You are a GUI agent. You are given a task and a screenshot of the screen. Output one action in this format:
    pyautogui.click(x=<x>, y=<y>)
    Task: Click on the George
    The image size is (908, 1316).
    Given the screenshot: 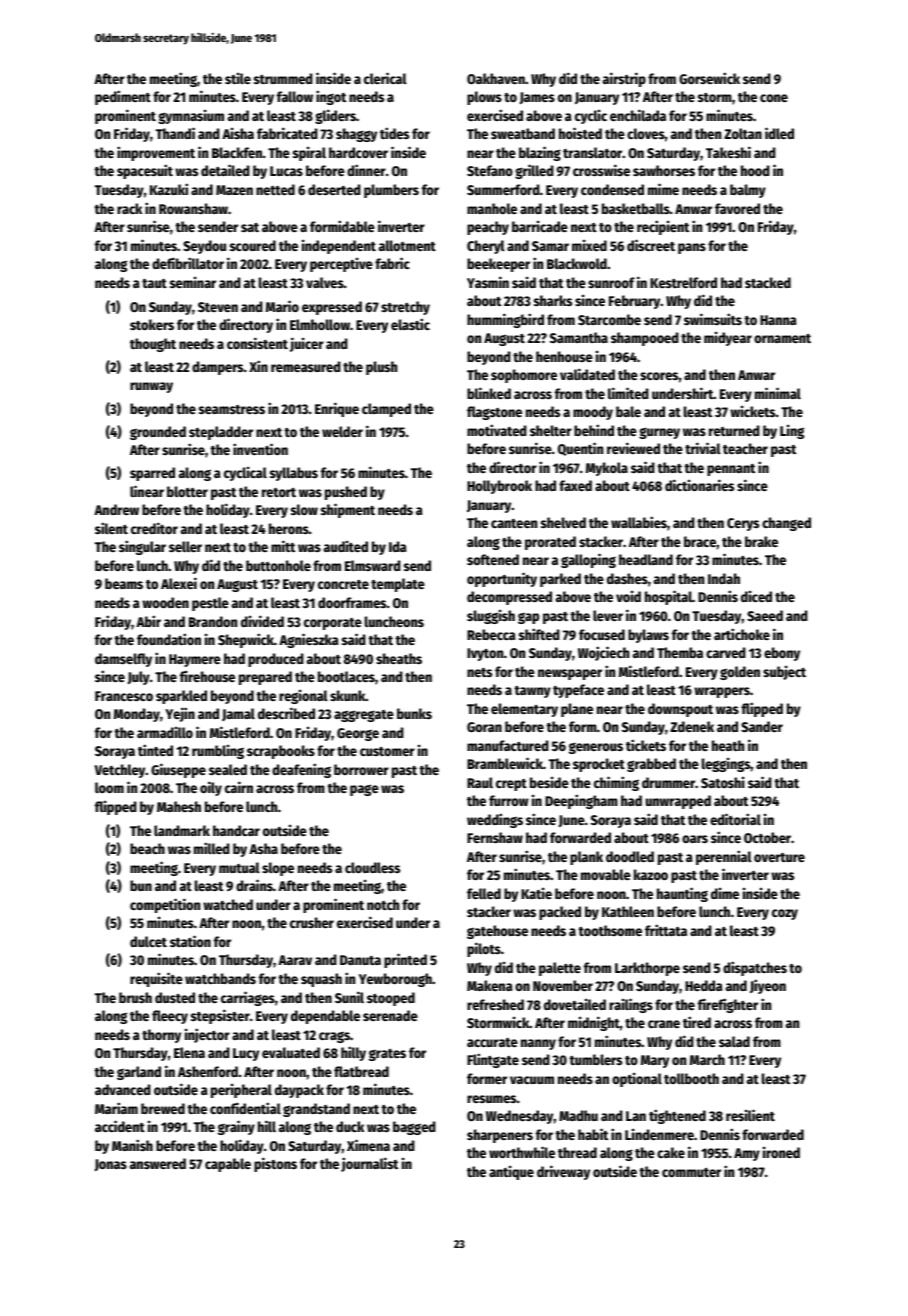 What is the action you would take?
    pyautogui.click(x=358, y=734)
